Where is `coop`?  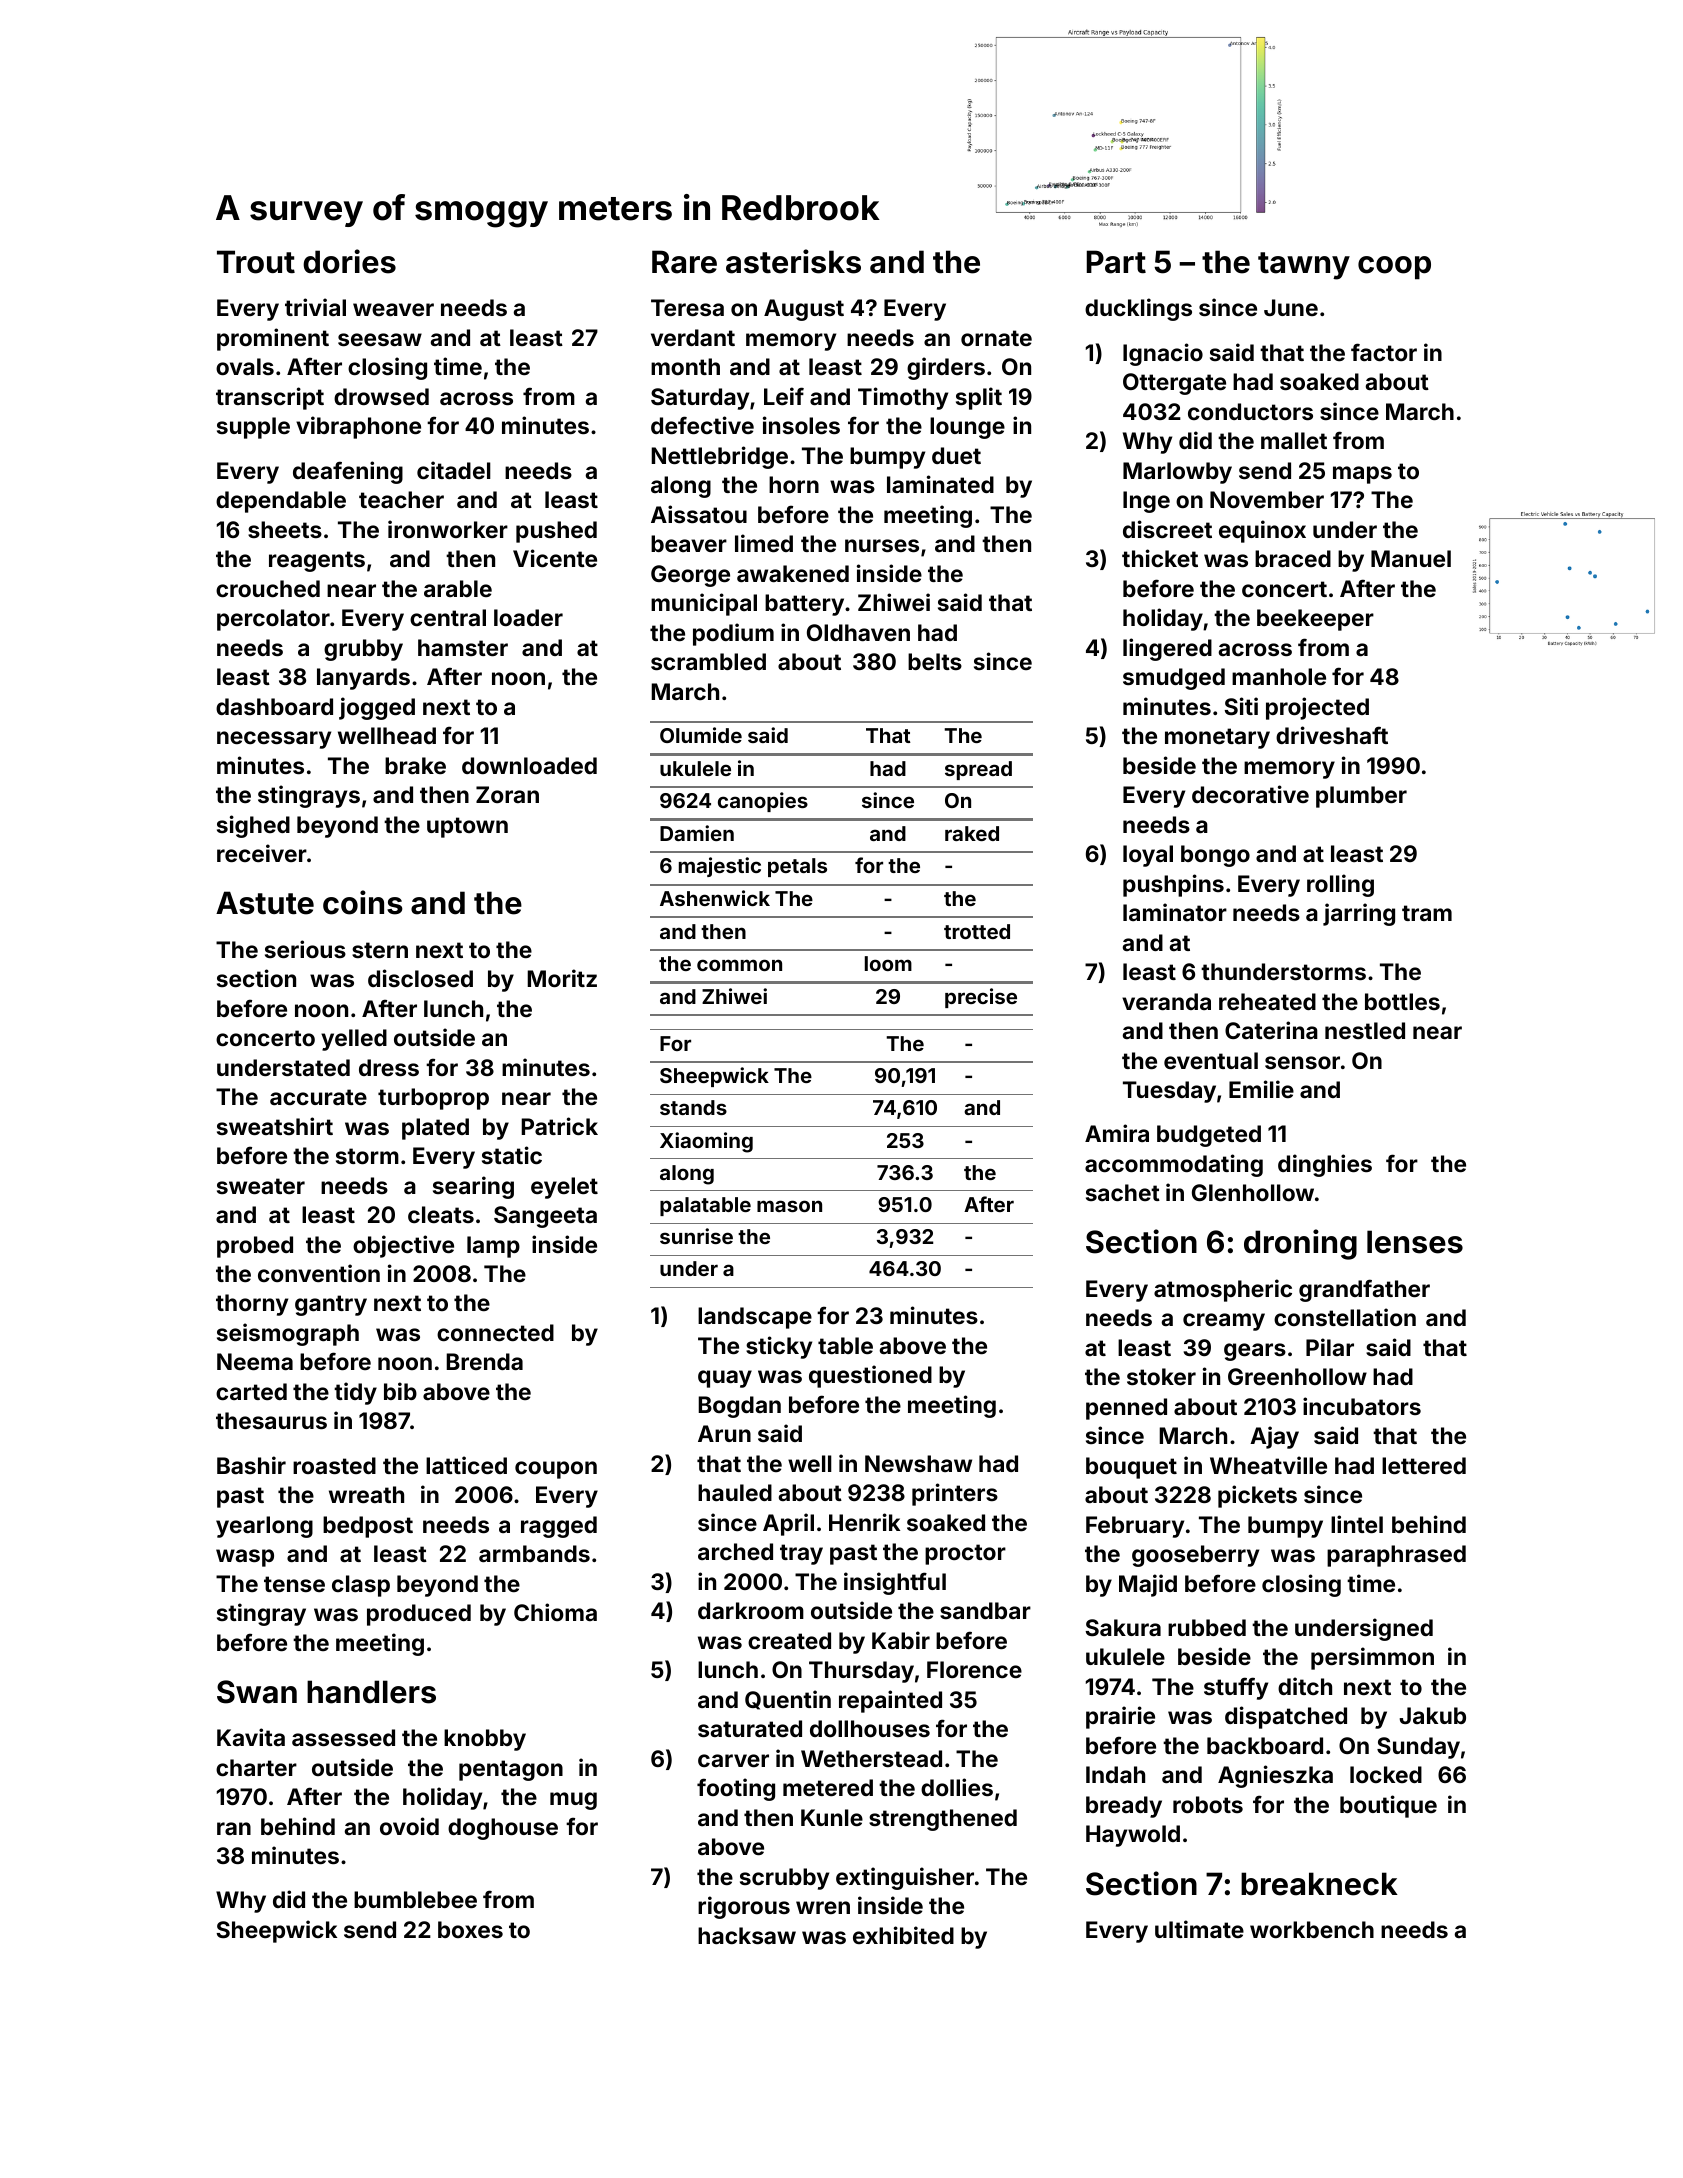
coop is located at coordinates (1394, 268).
